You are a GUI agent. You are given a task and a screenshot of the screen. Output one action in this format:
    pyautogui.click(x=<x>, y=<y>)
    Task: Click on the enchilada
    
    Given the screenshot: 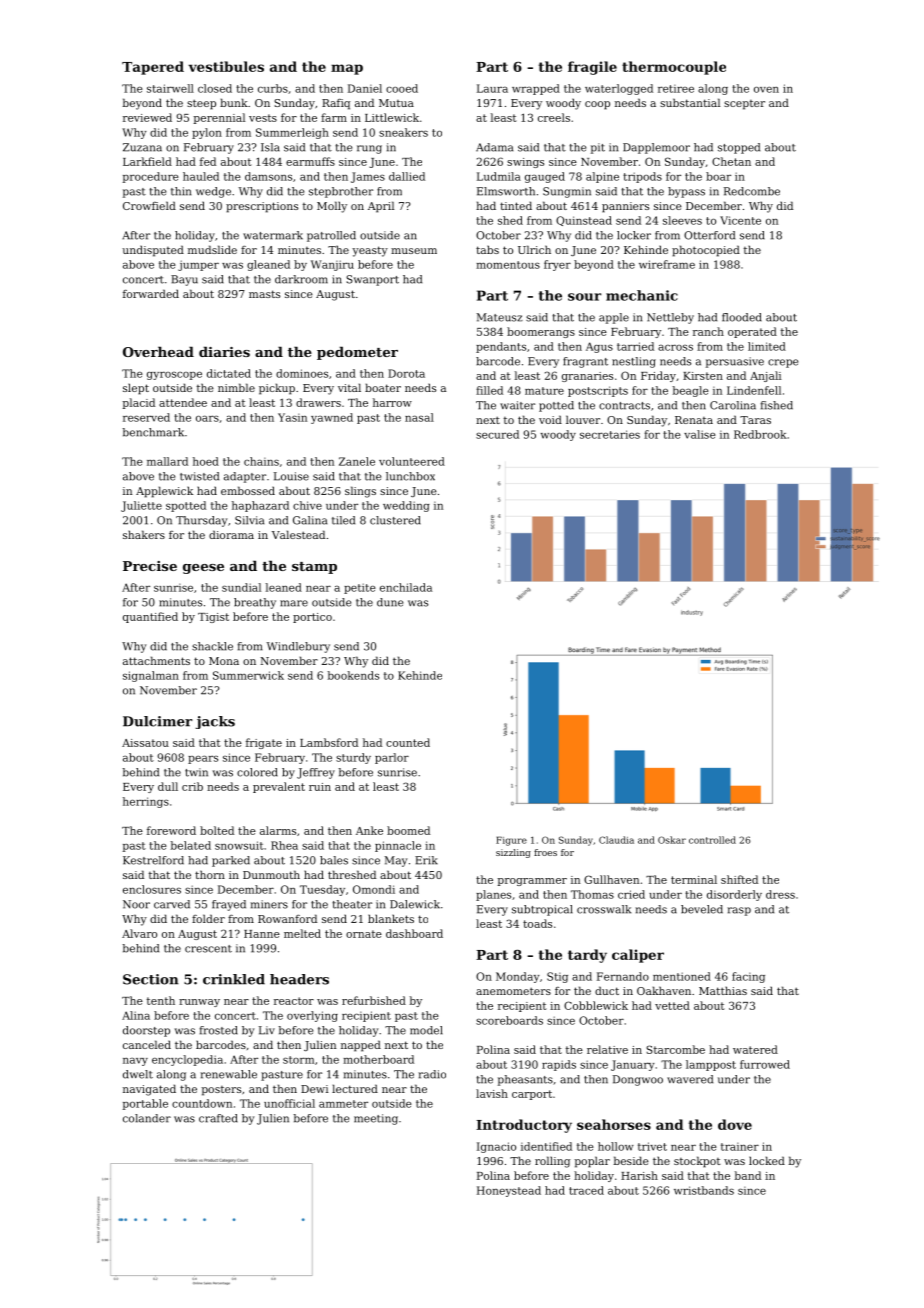 What is the action you would take?
    pyautogui.click(x=406, y=587)
